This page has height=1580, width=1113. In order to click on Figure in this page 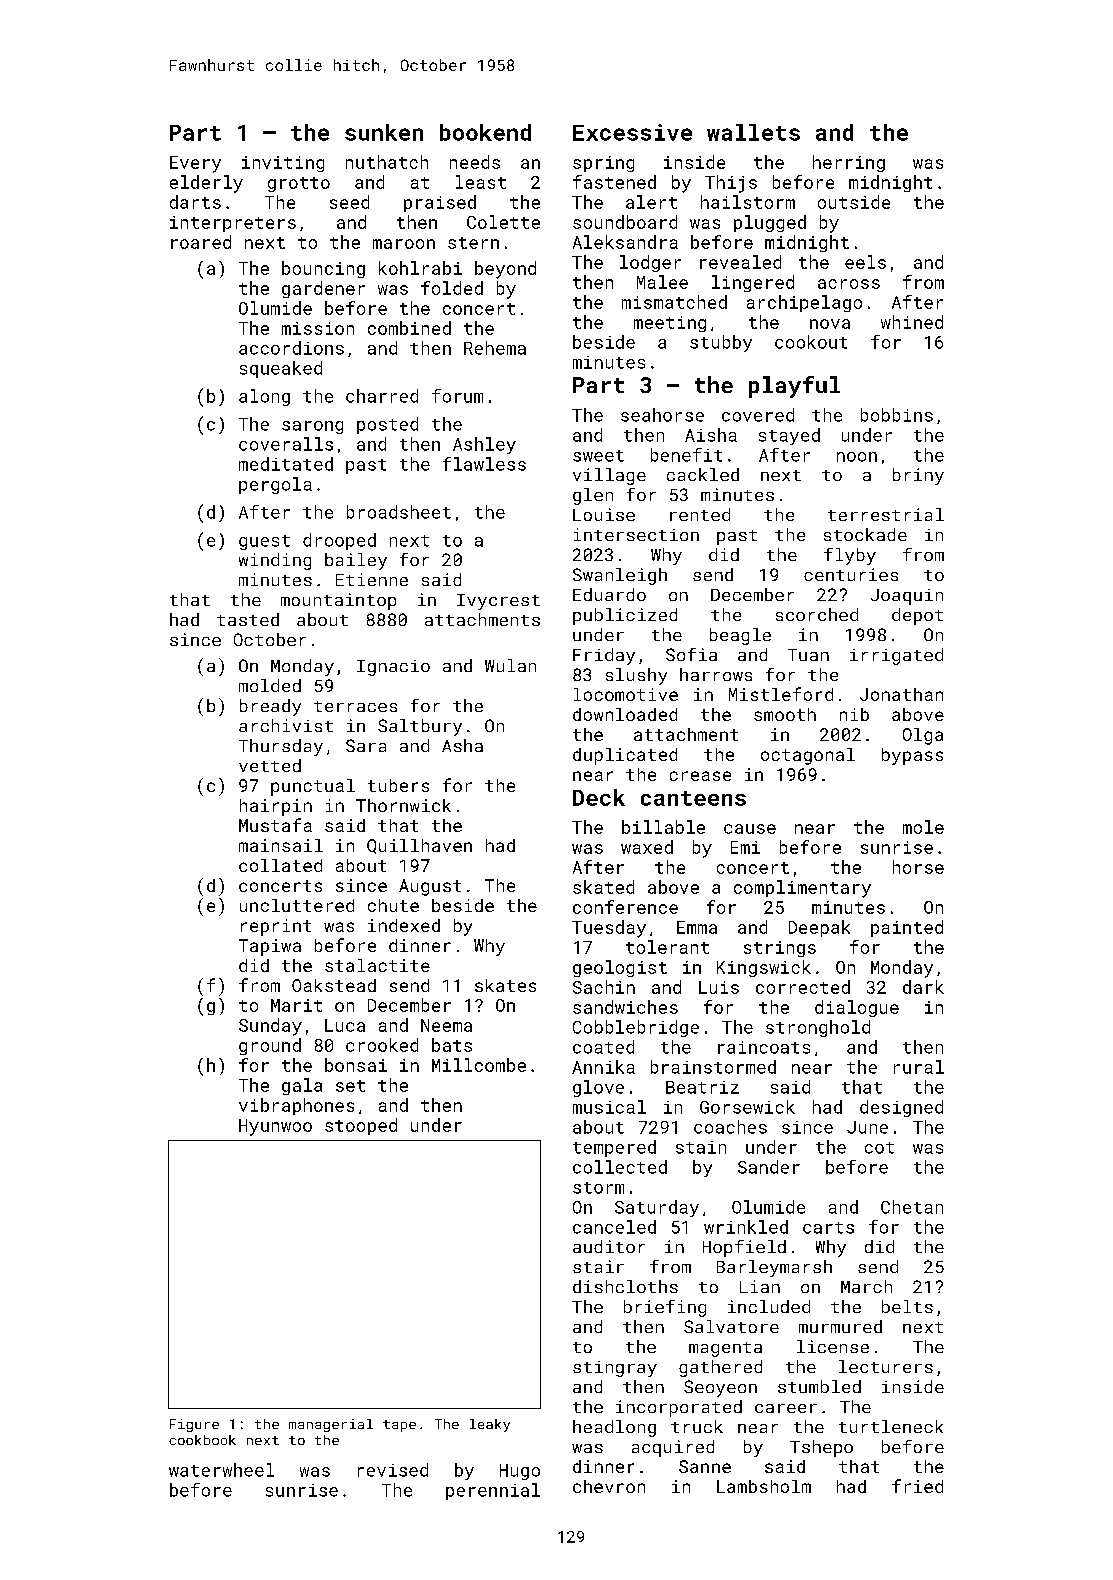, I will do `click(194, 1425)`.
